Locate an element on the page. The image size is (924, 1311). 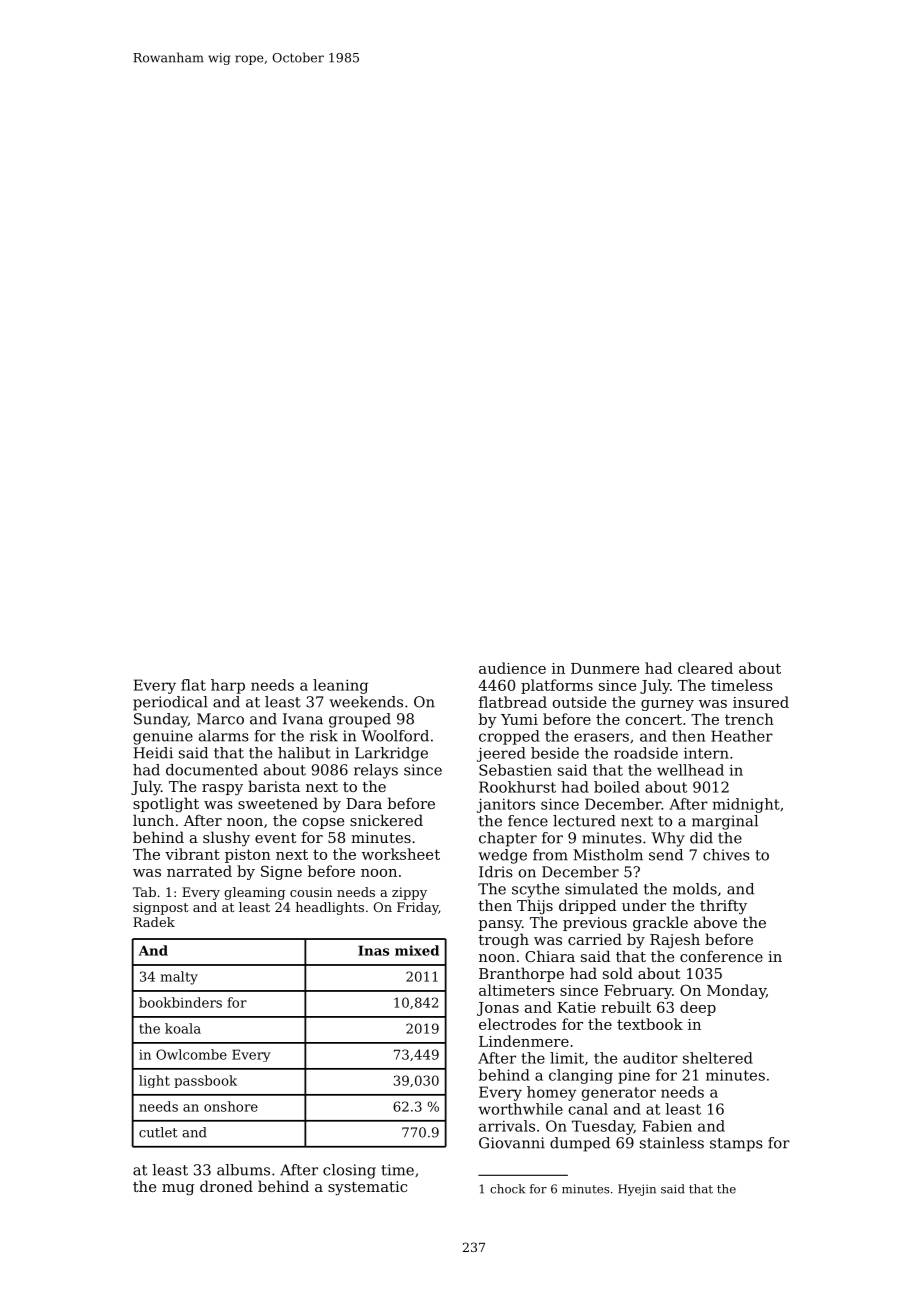
cleared is located at coordinates (705, 668).
